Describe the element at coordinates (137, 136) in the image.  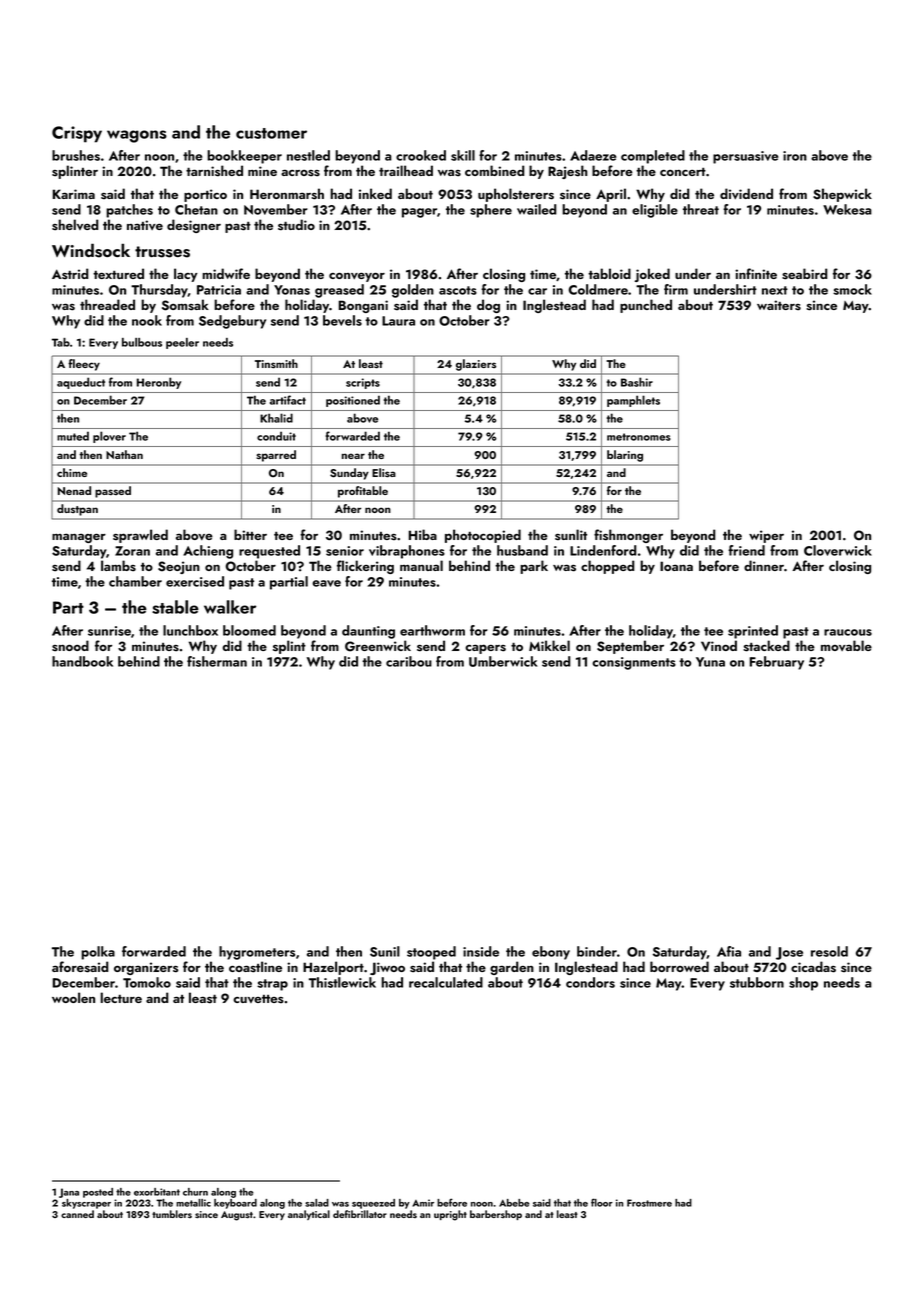
I see `wagons` at that location.
